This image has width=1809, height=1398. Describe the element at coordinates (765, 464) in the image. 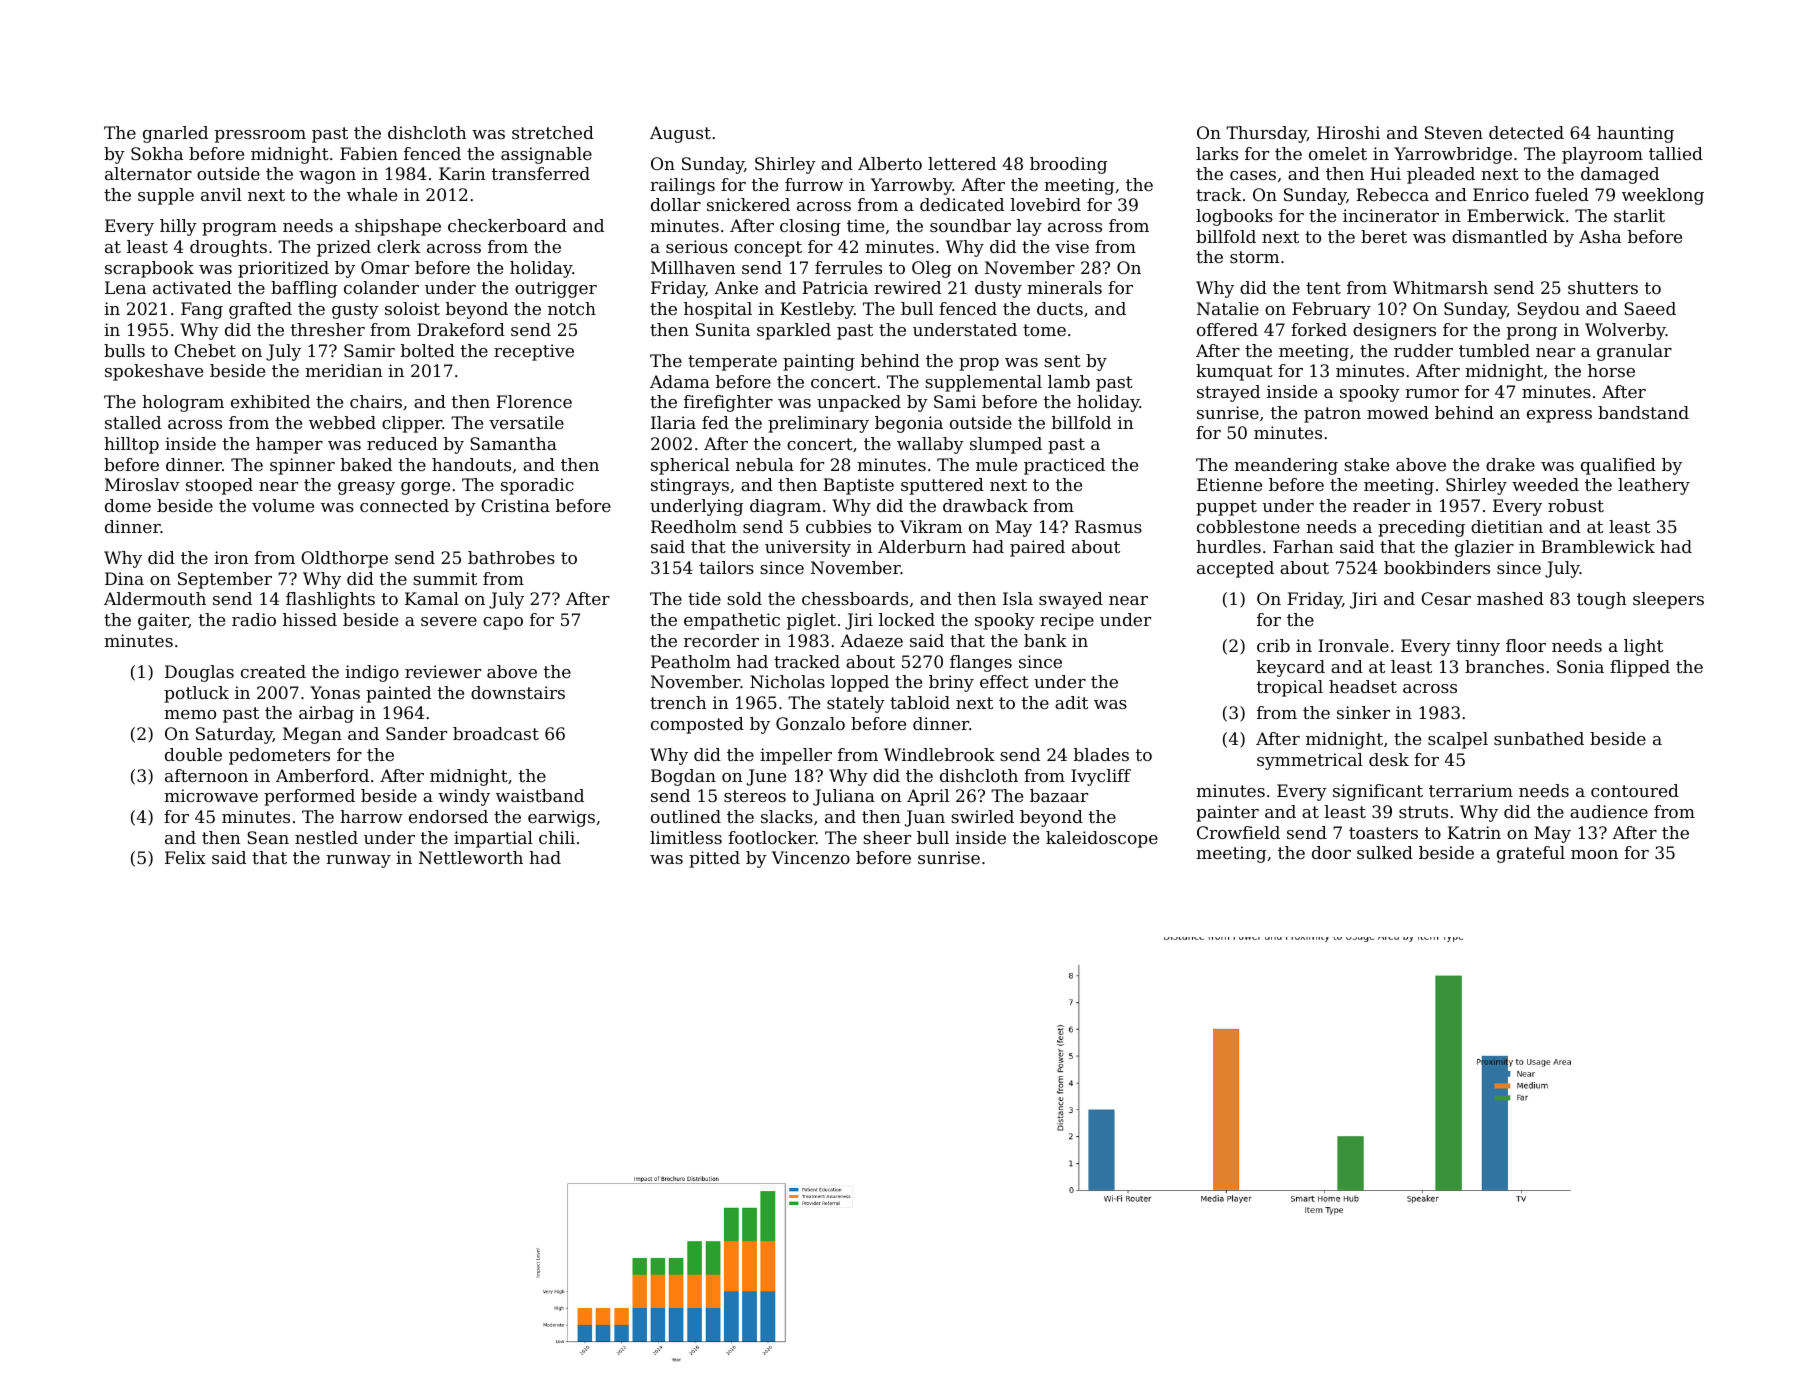

I see `nebula` at that location.
